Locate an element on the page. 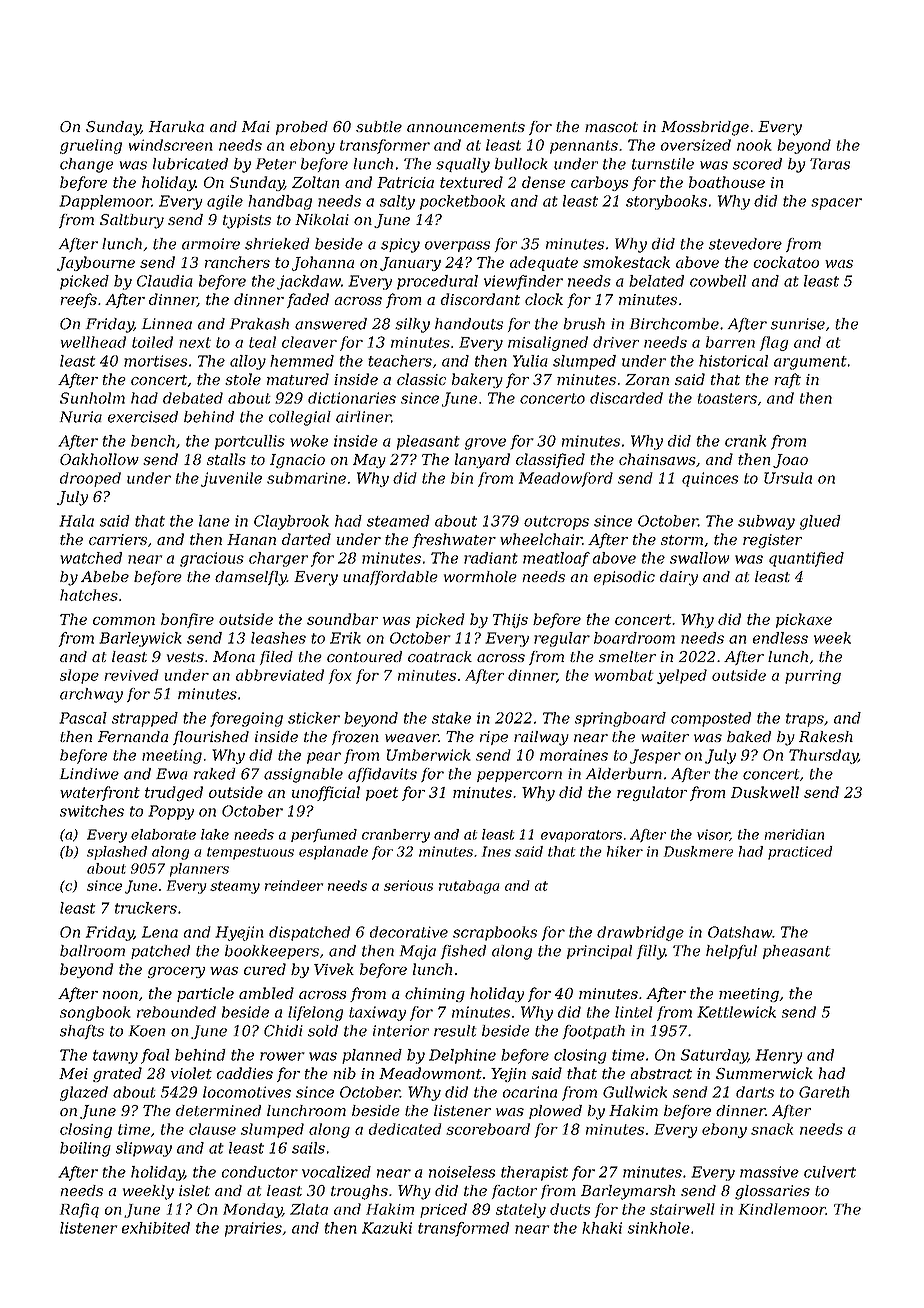  plowed is located at coordinates (555, 1112).
